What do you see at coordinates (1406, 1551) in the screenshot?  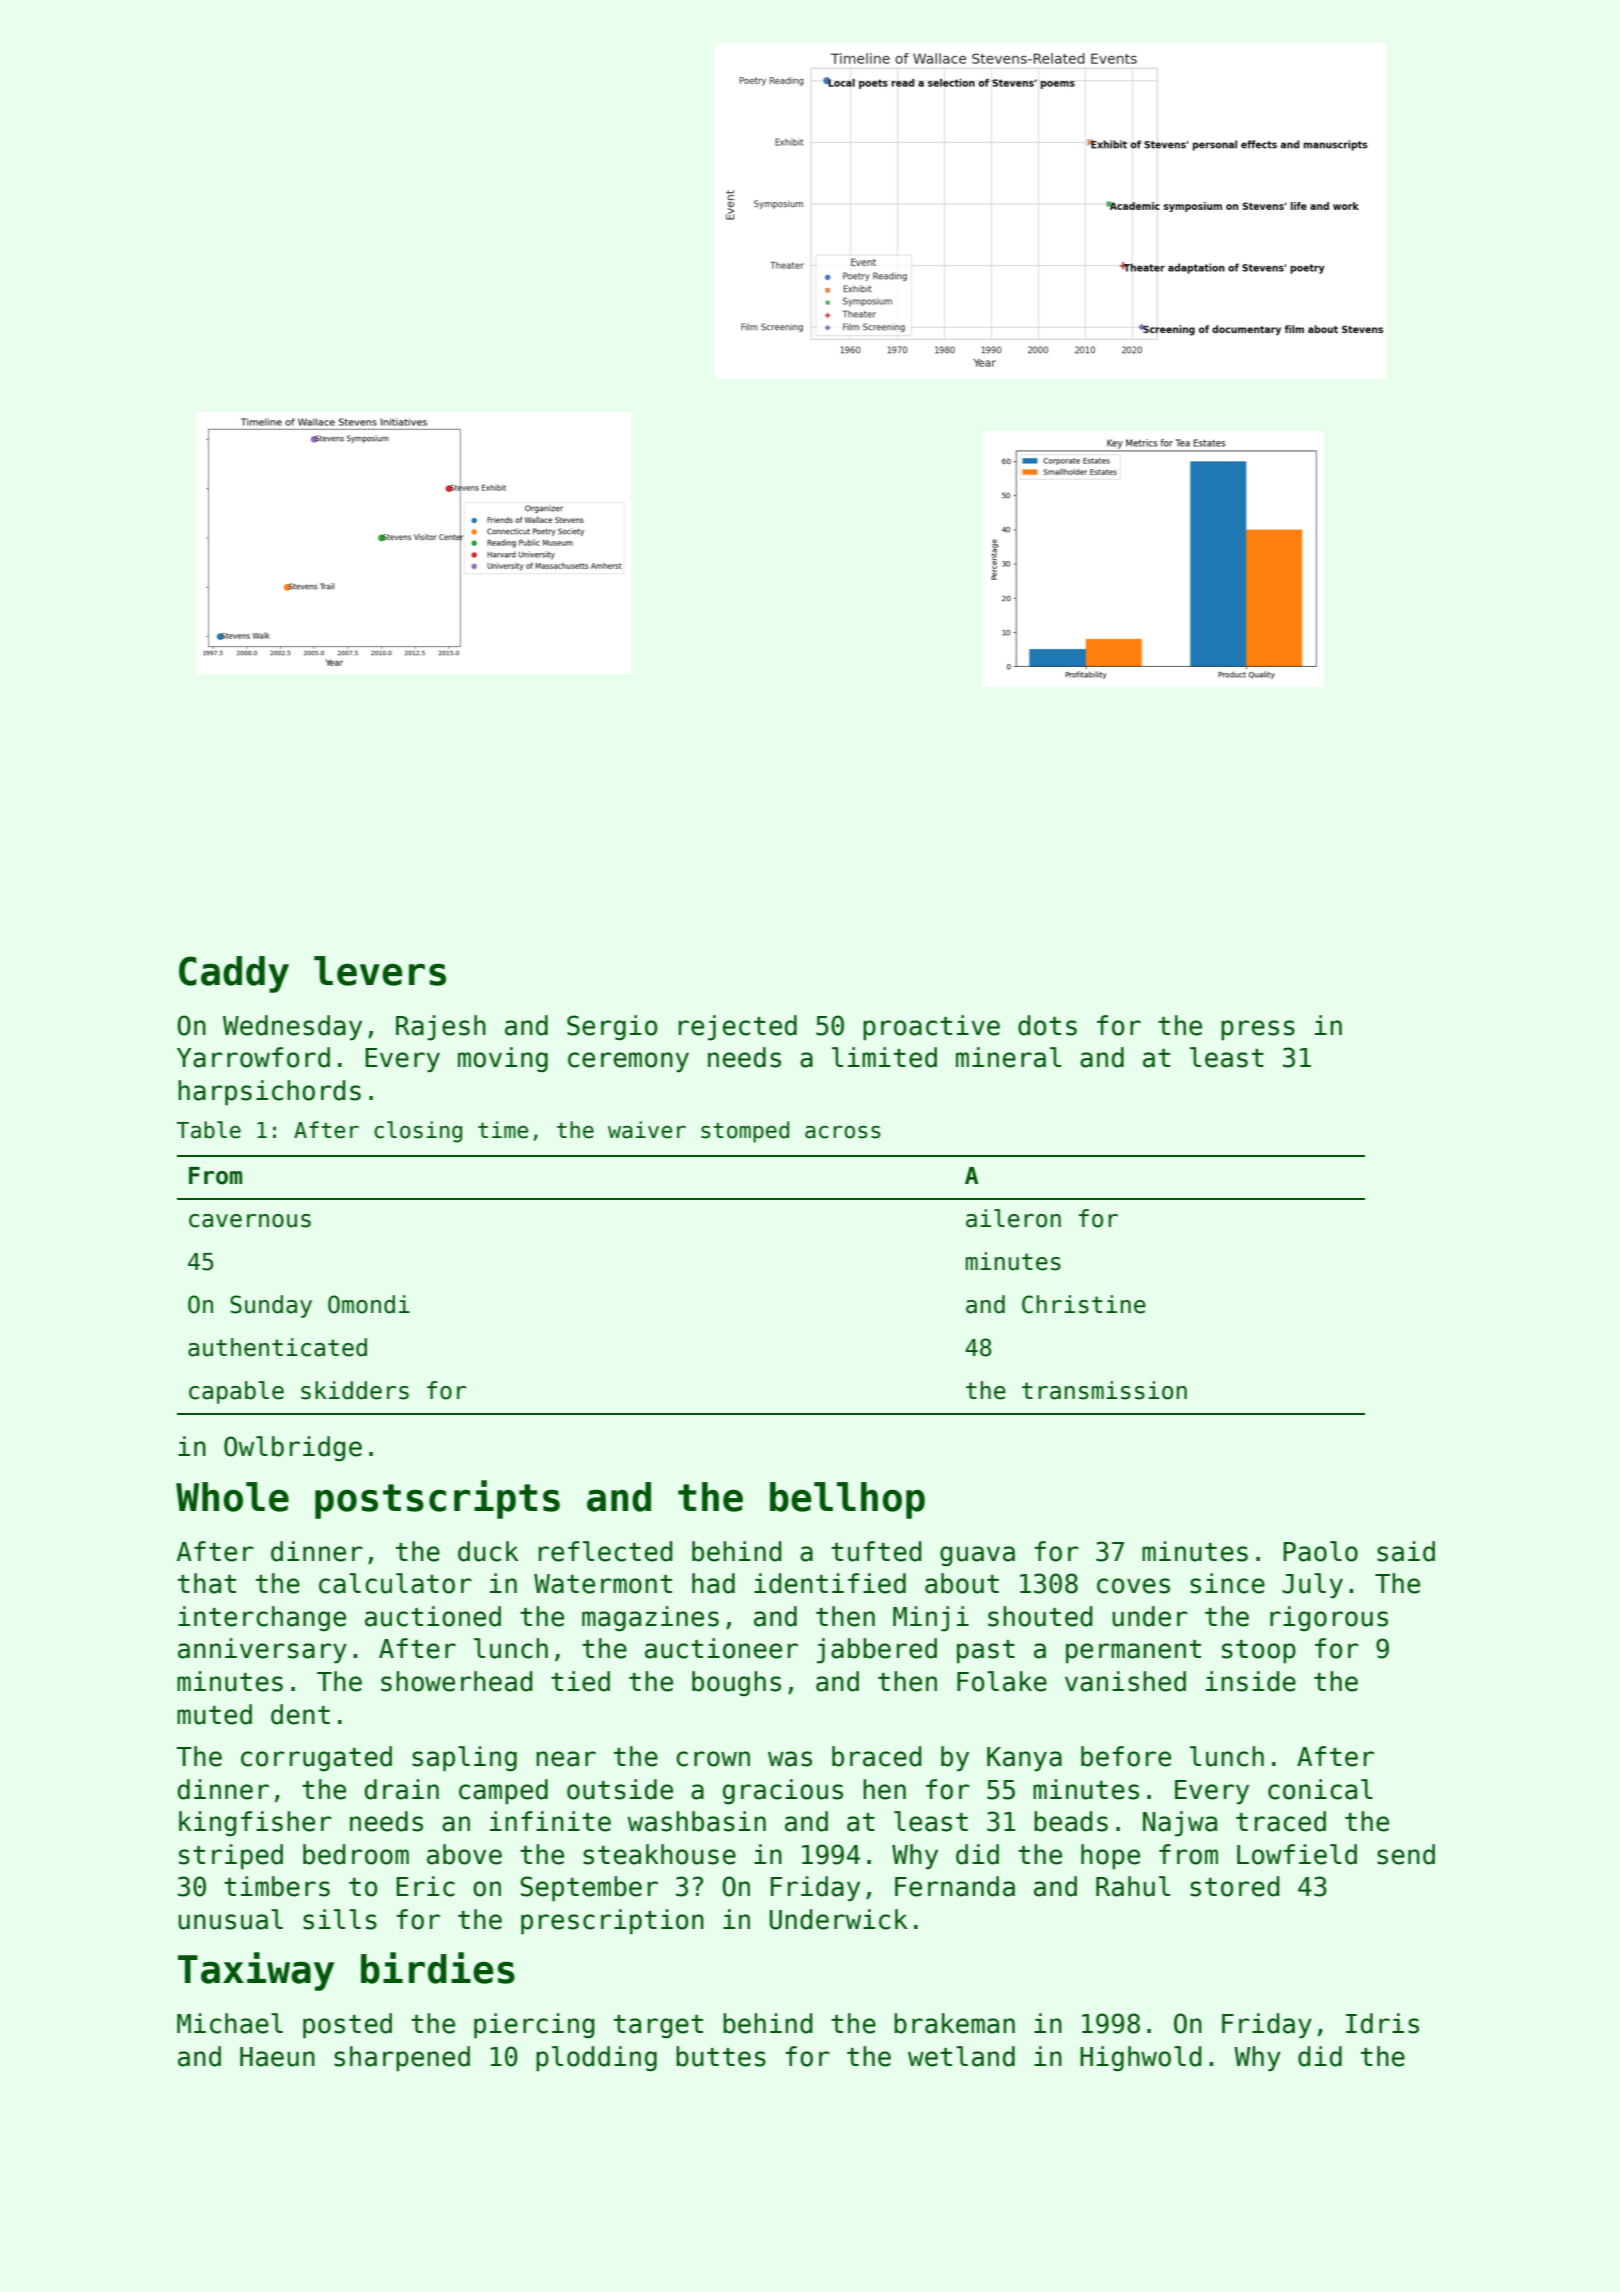 I see `said` at bounding box center [1406, 1551].
